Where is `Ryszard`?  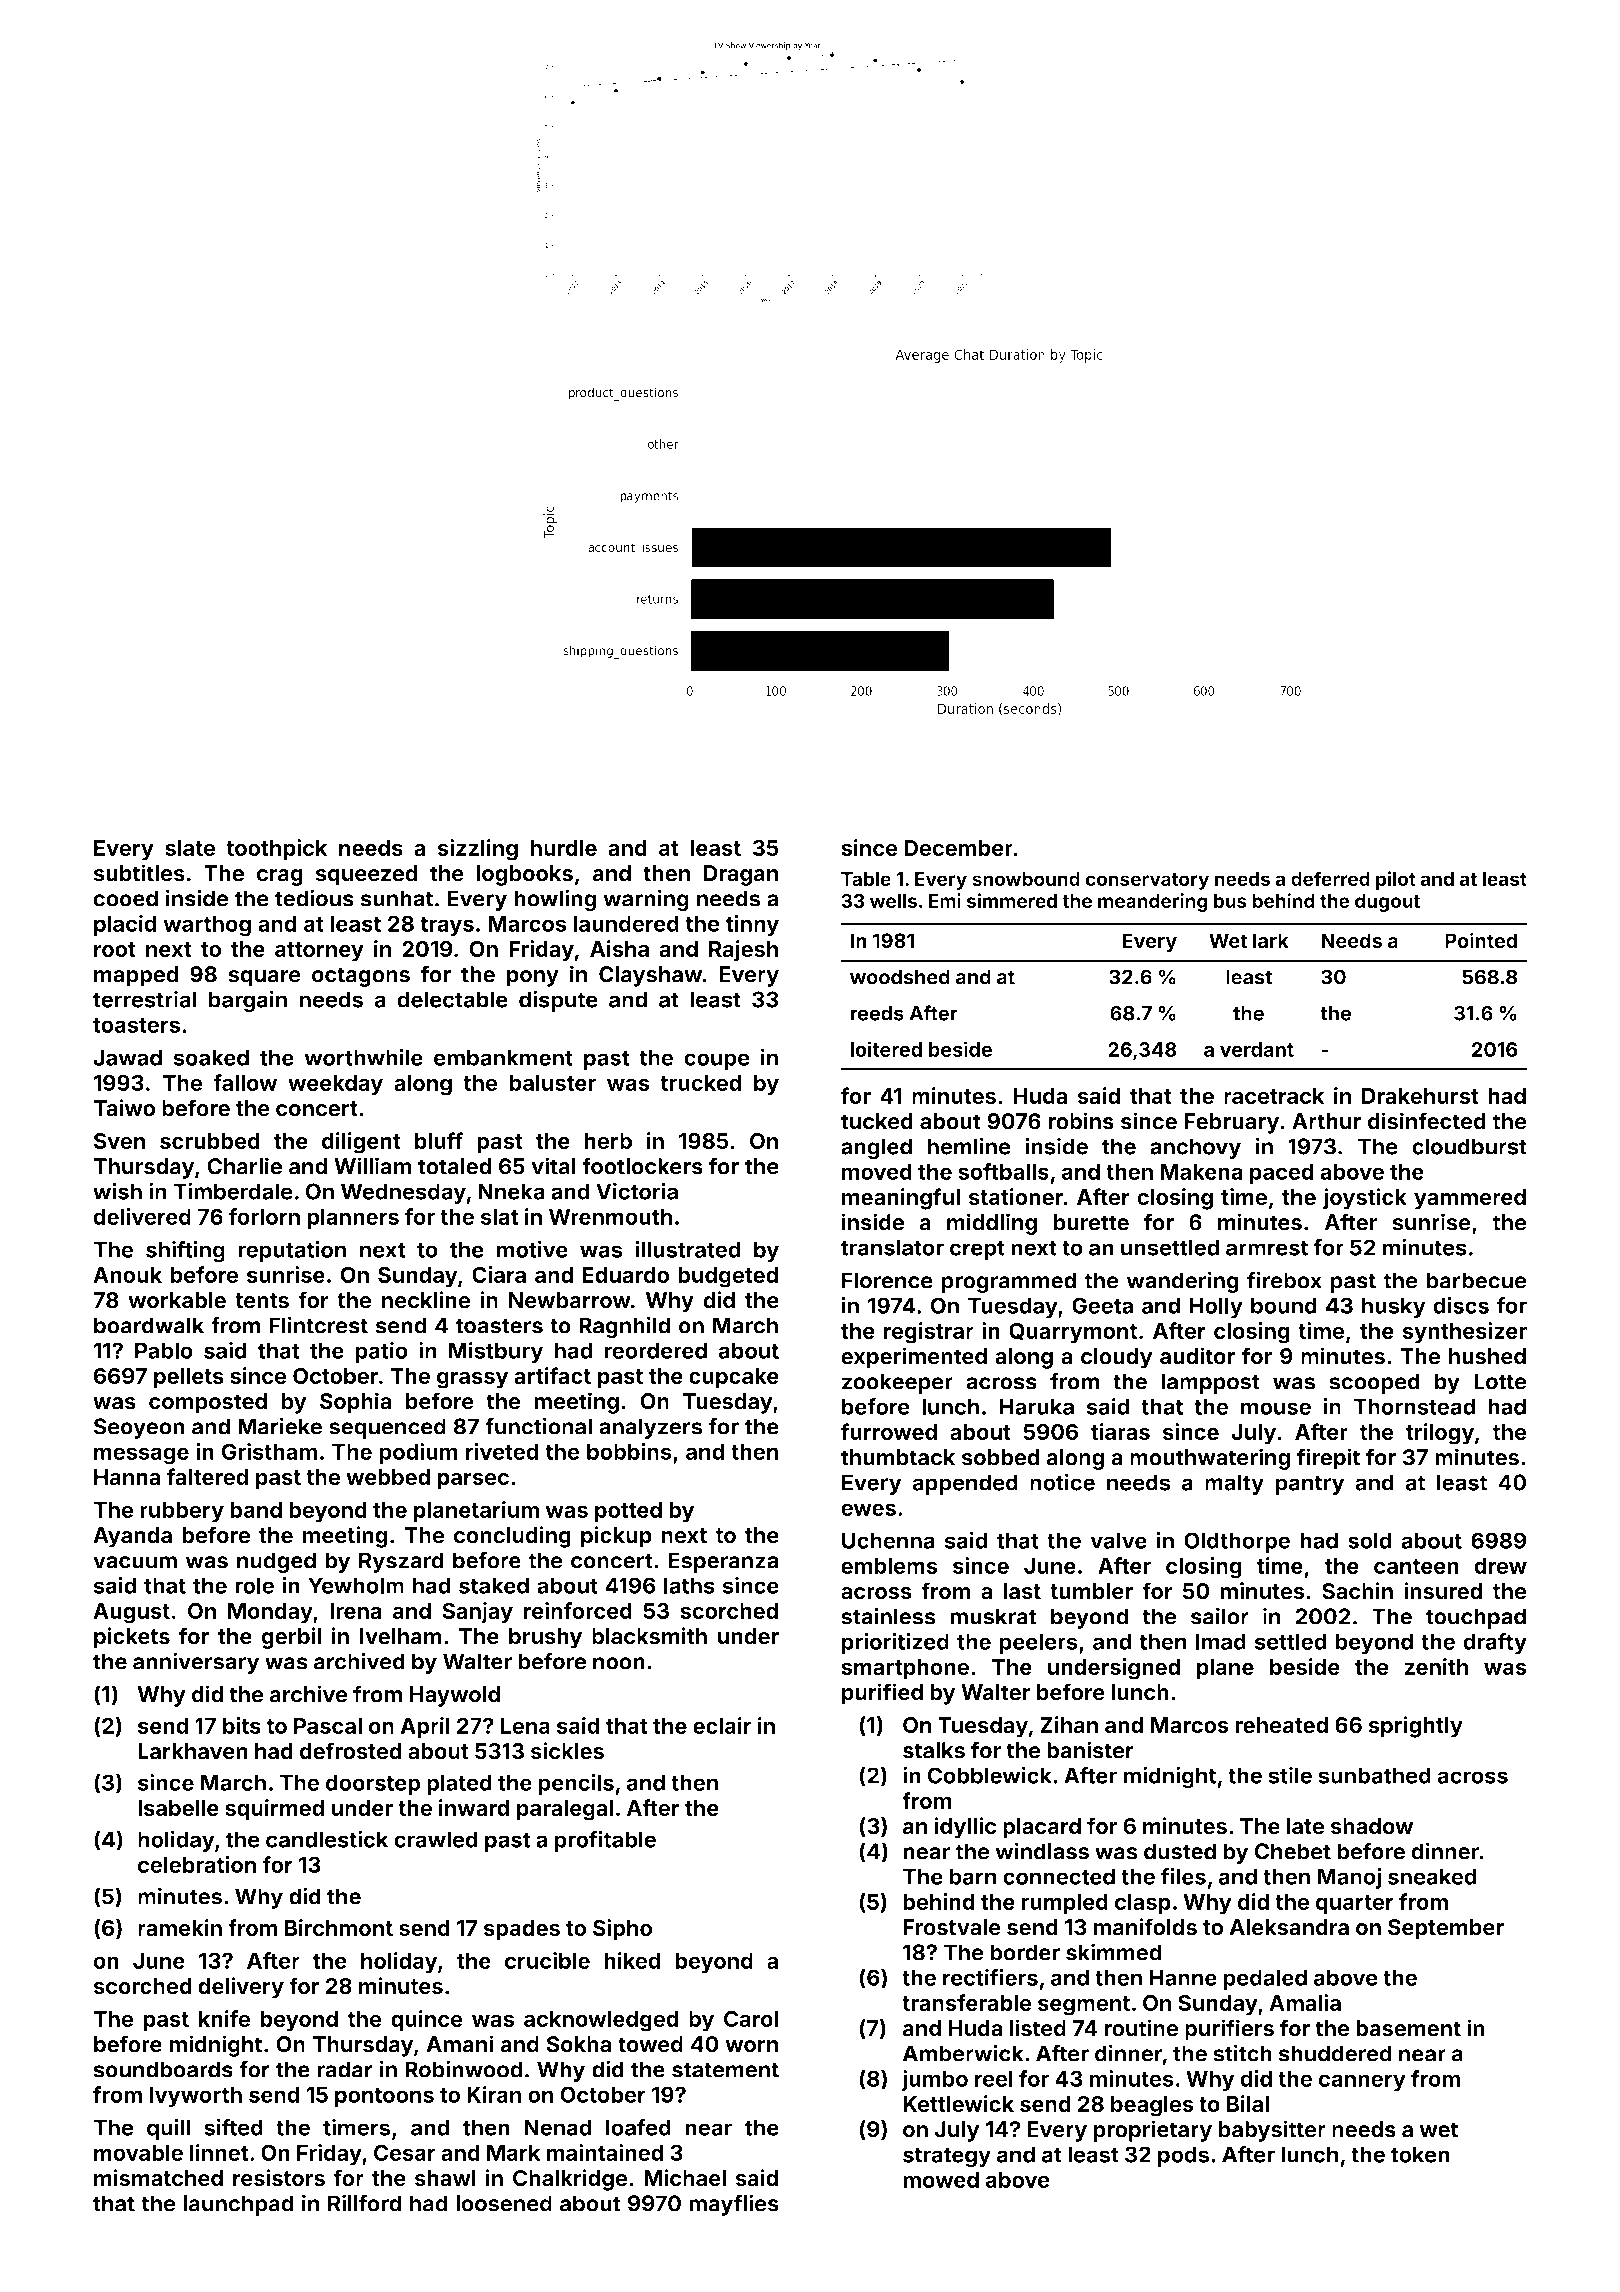
Ryszard is located at coordinates (401, 1562).
